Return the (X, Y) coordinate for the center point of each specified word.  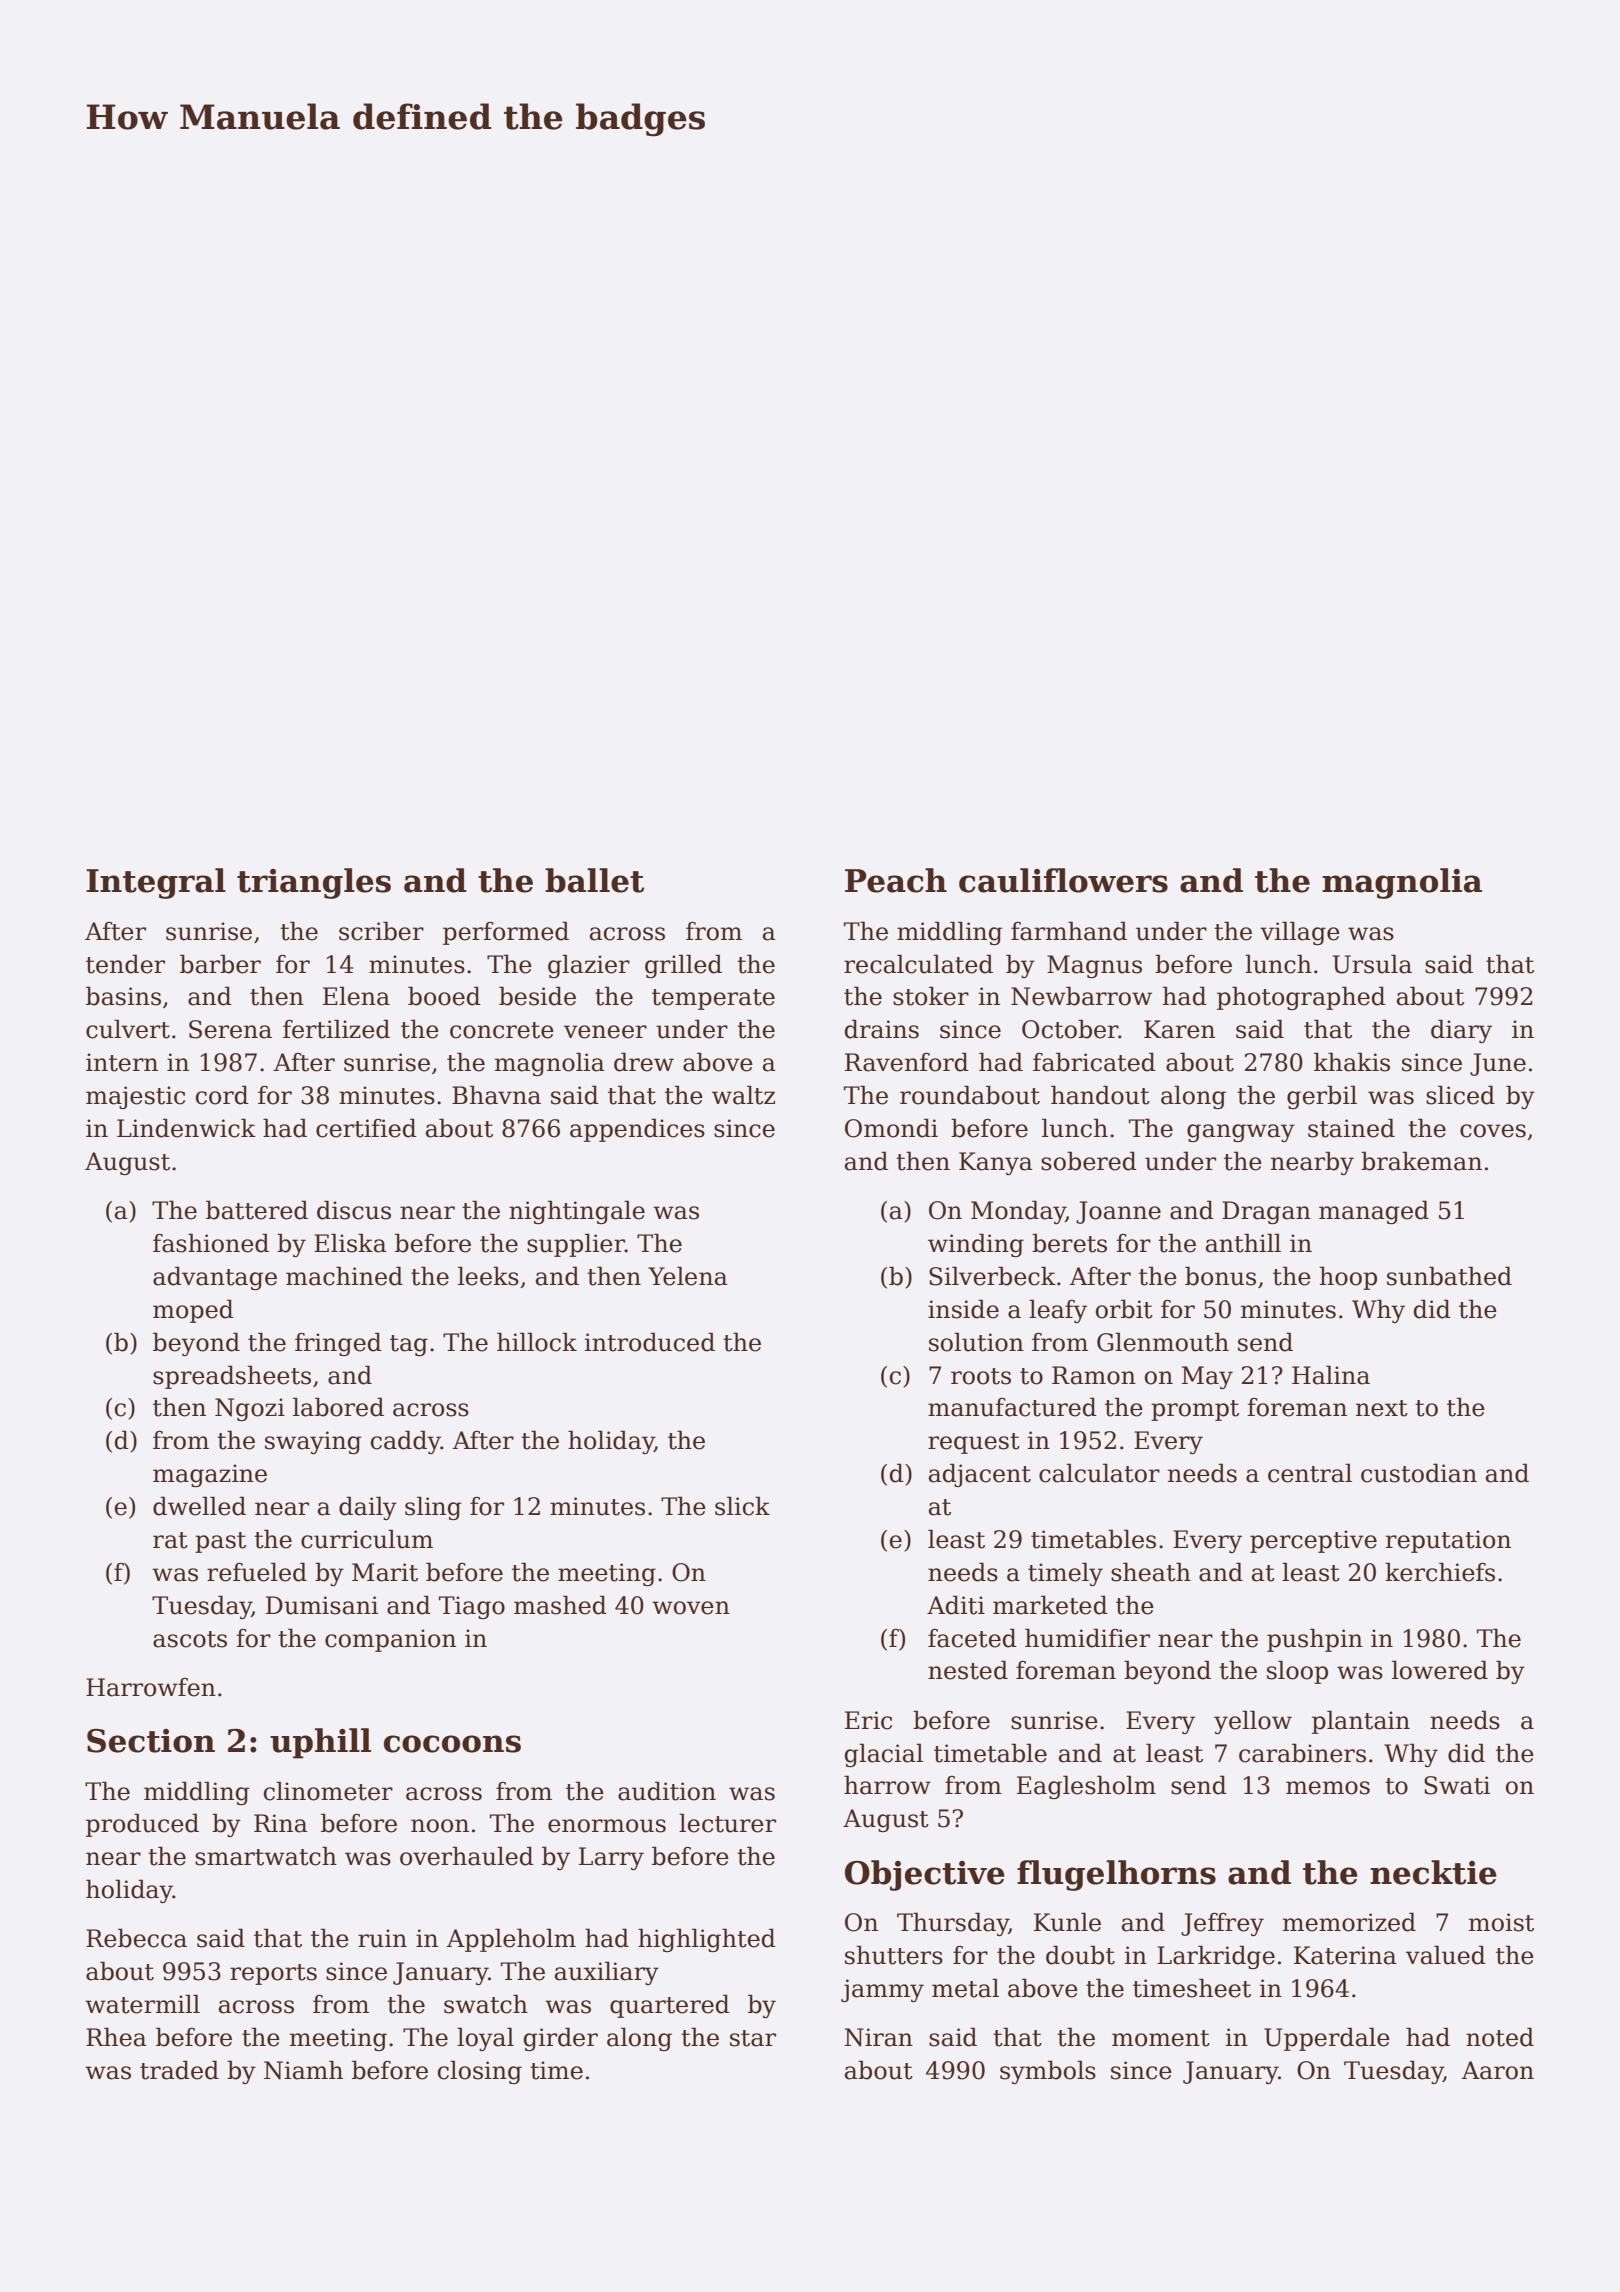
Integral (156, 883)
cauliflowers (1063, 880)
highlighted (707, 1940)
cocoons (452, 1744)
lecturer (727, 1823)
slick (742, 1506)
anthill (1243, 1243)
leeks (488, 1276)
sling (433, 1508)
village (1300, 933)
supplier (576, 1245)
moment (1161, 2038)
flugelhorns (1116, 1875)
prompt (1195, 1410)
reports (273, 1974)
